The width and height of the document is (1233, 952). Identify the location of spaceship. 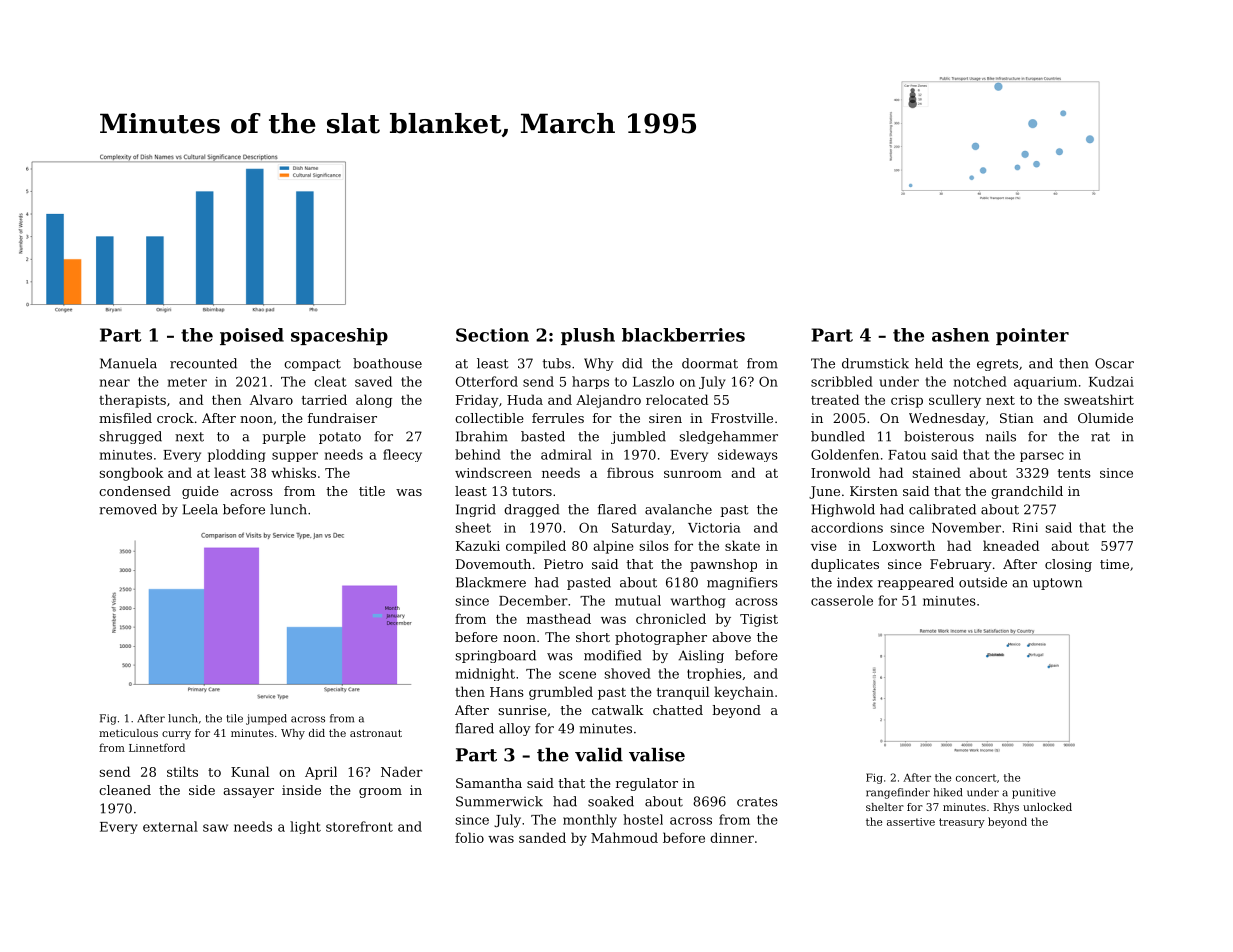
(339, 336).
